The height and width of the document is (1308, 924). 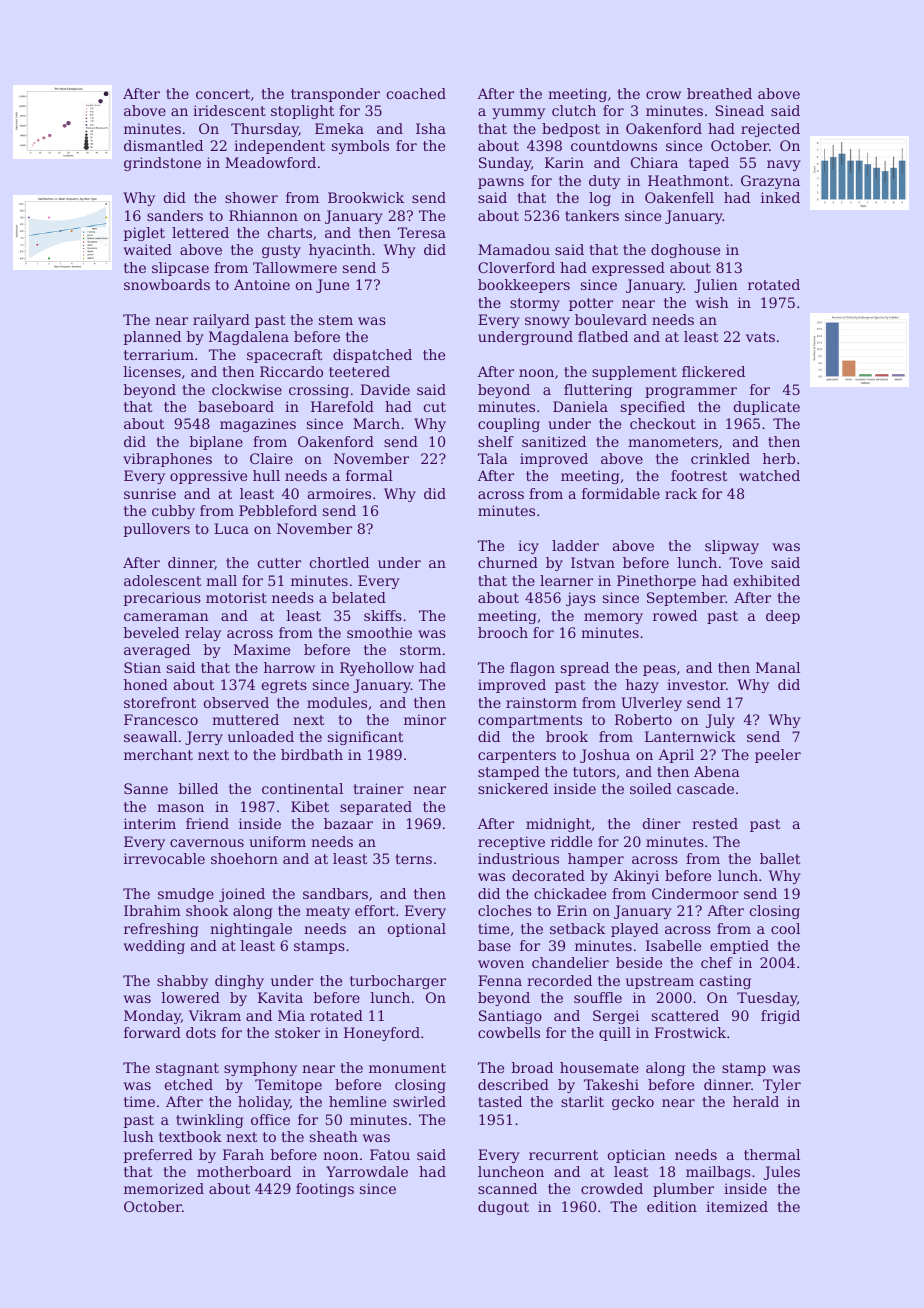 I want to click on inked, so click(x=780, y=197).
